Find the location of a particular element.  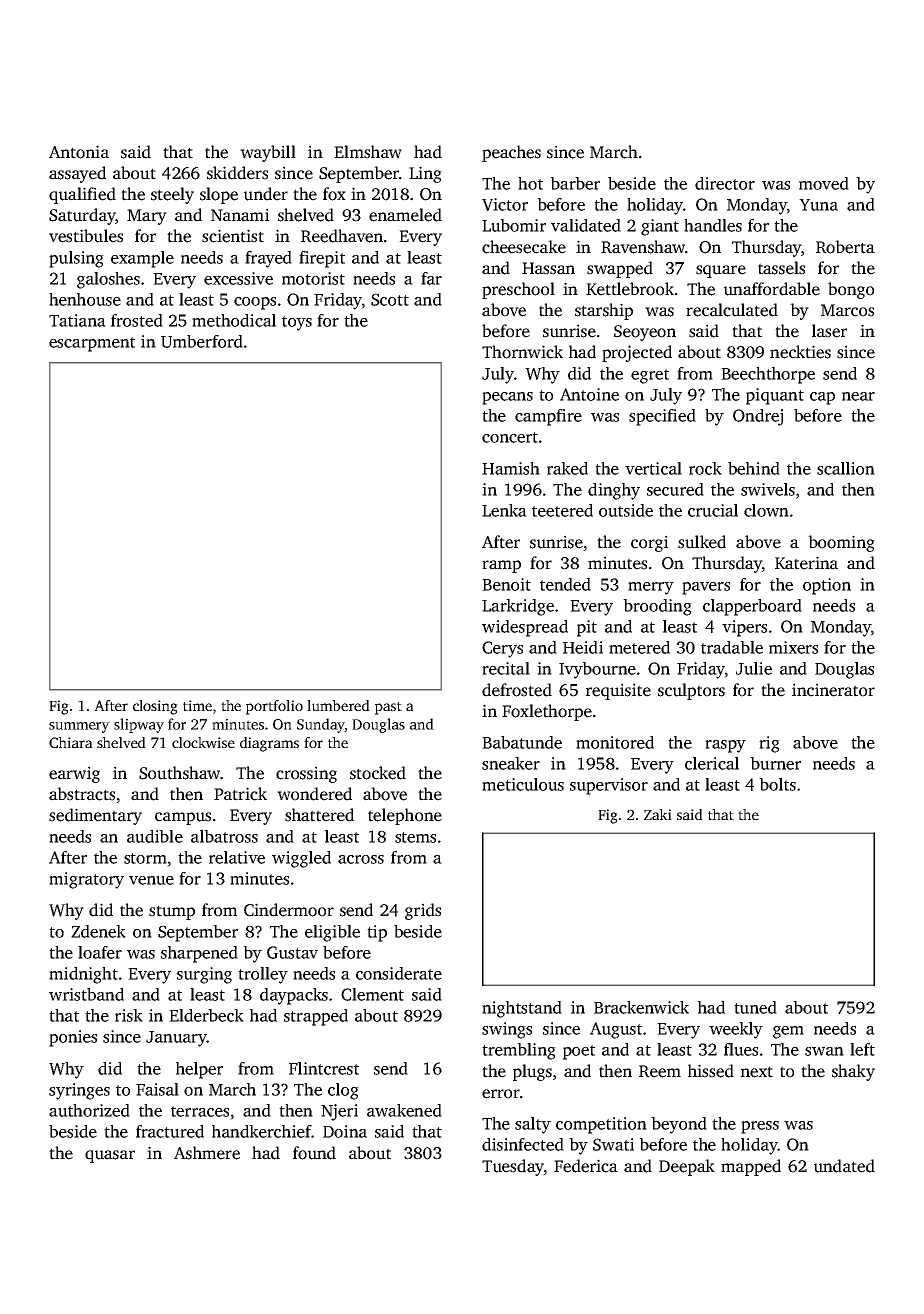

near is located at coordinates (858, 396).
